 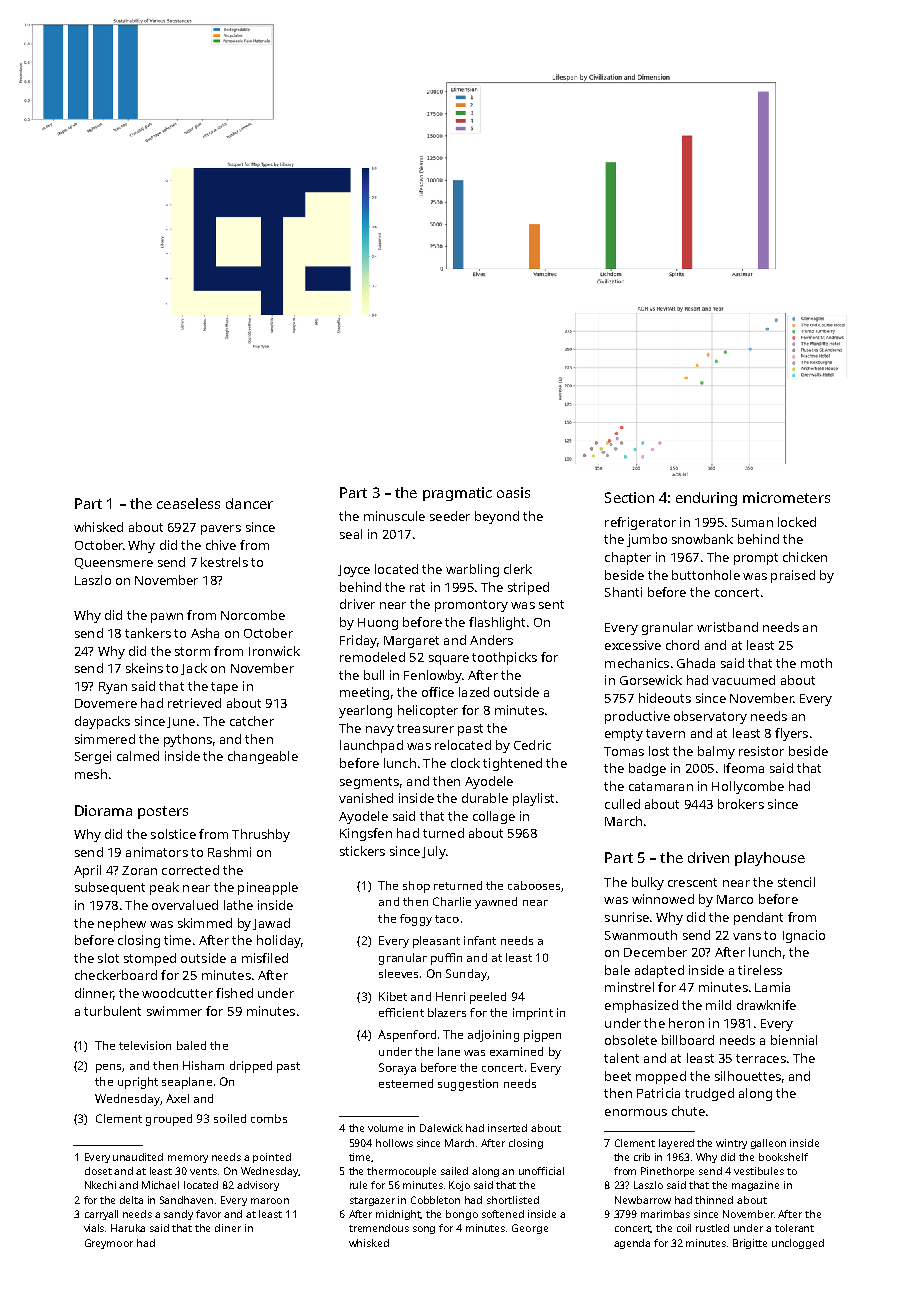 I want to click on diner, so click(x=228, y=1228).
